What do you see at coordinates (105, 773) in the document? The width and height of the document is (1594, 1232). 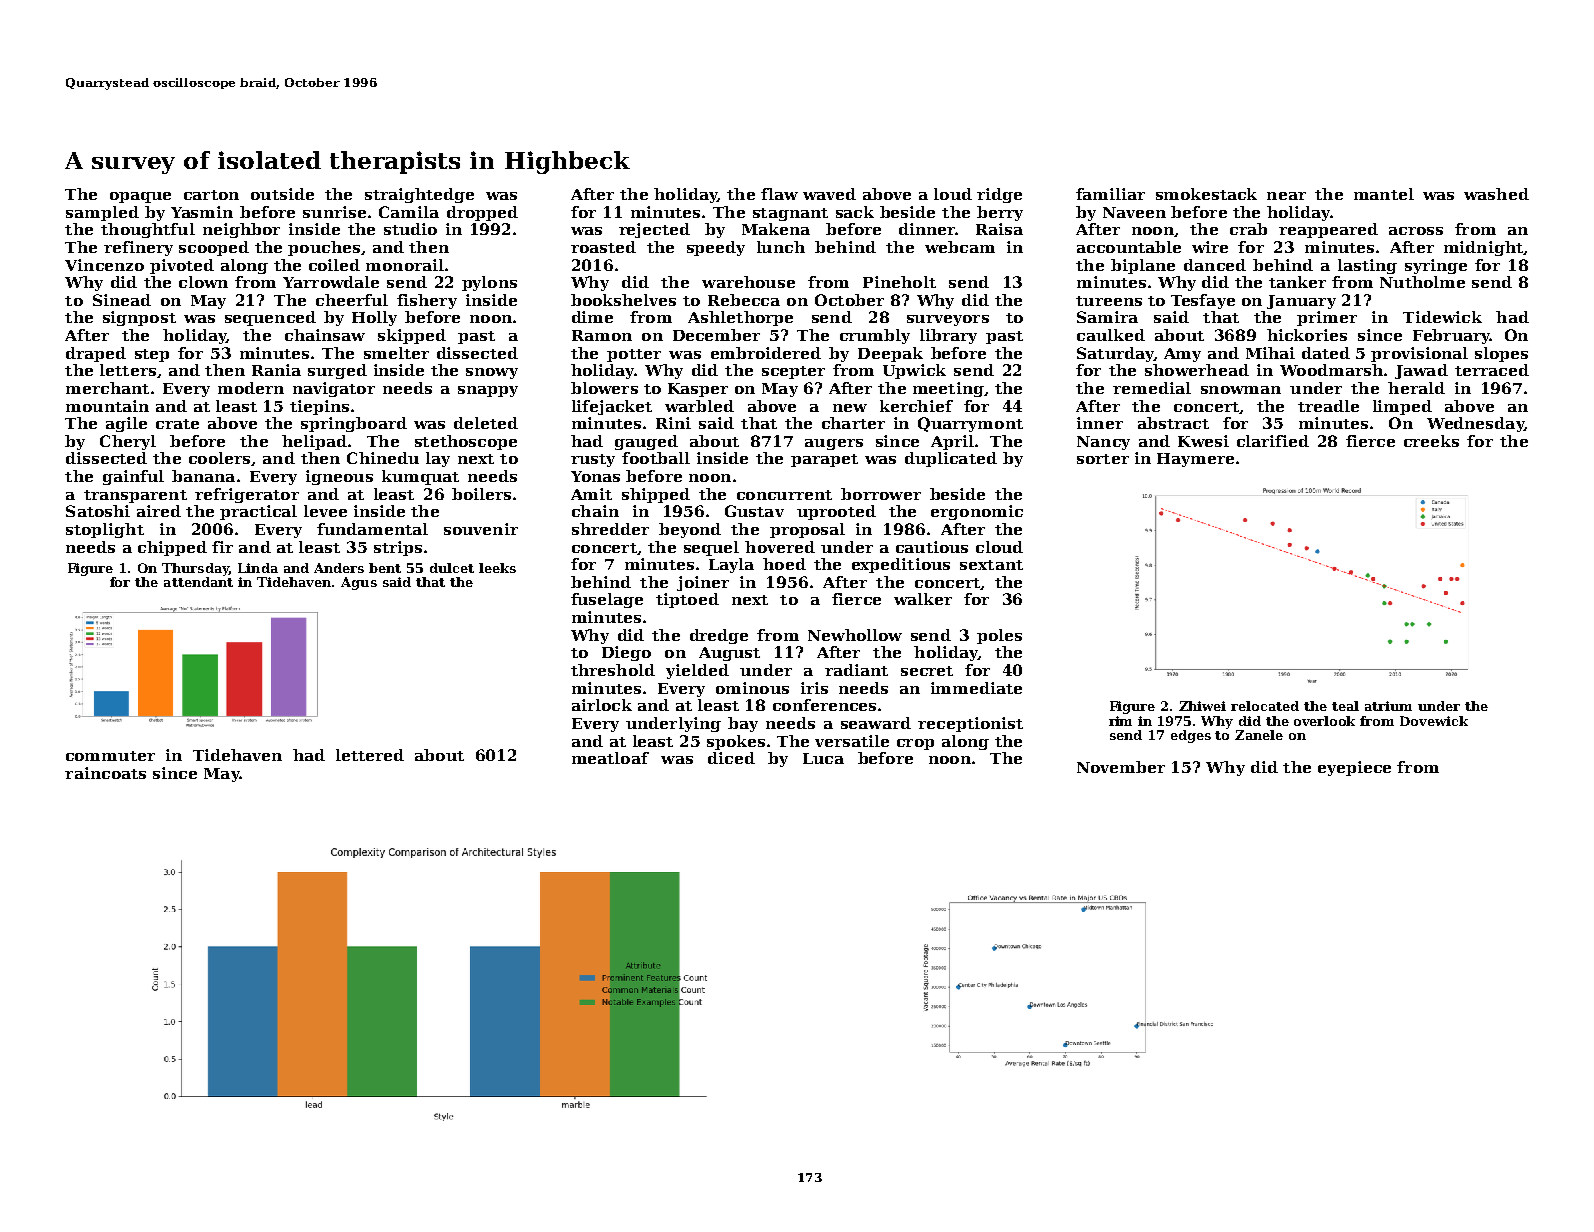 I see `raincoats` at bounding box center [105, 773].
